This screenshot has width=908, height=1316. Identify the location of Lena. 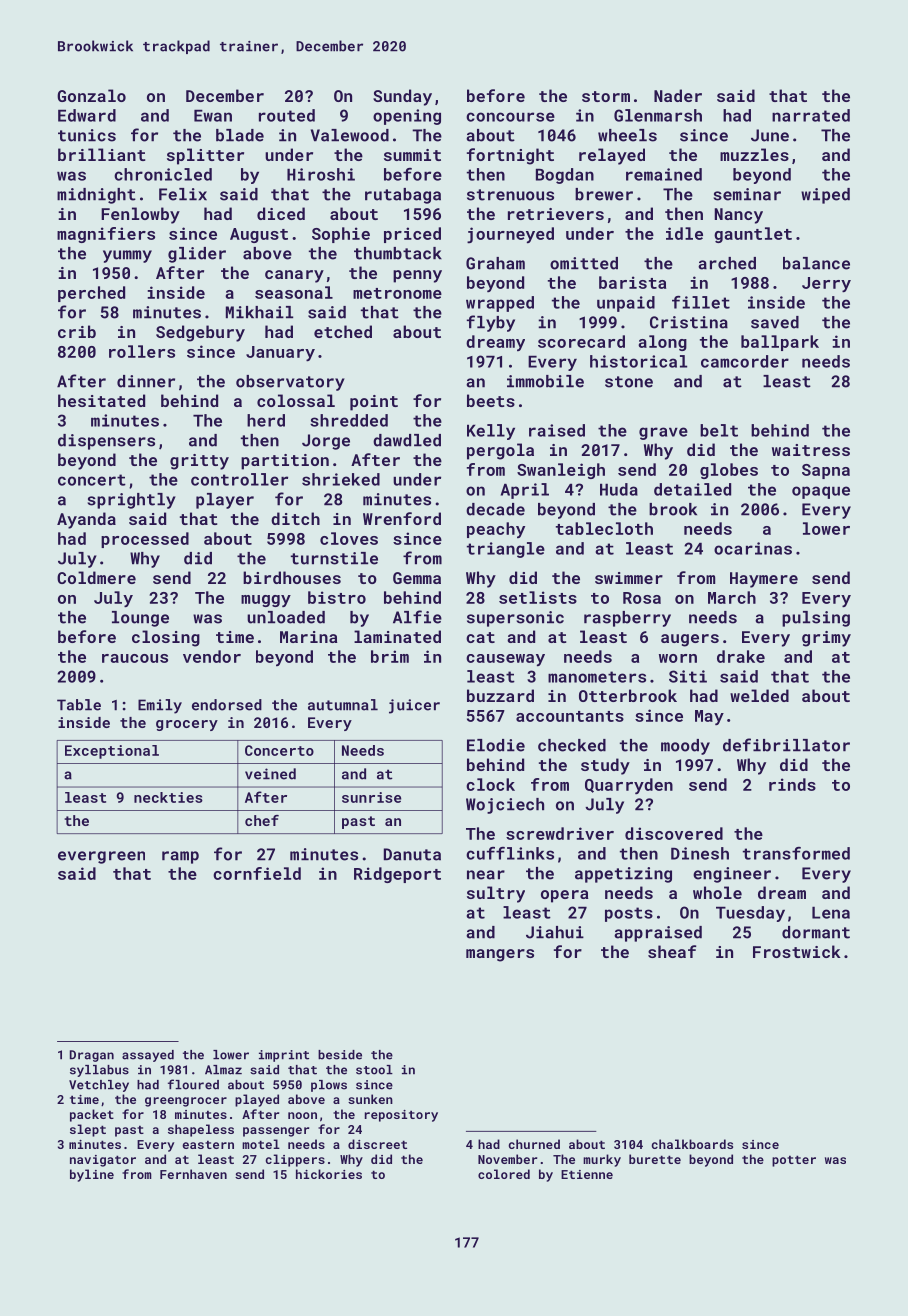
(831, 913).
